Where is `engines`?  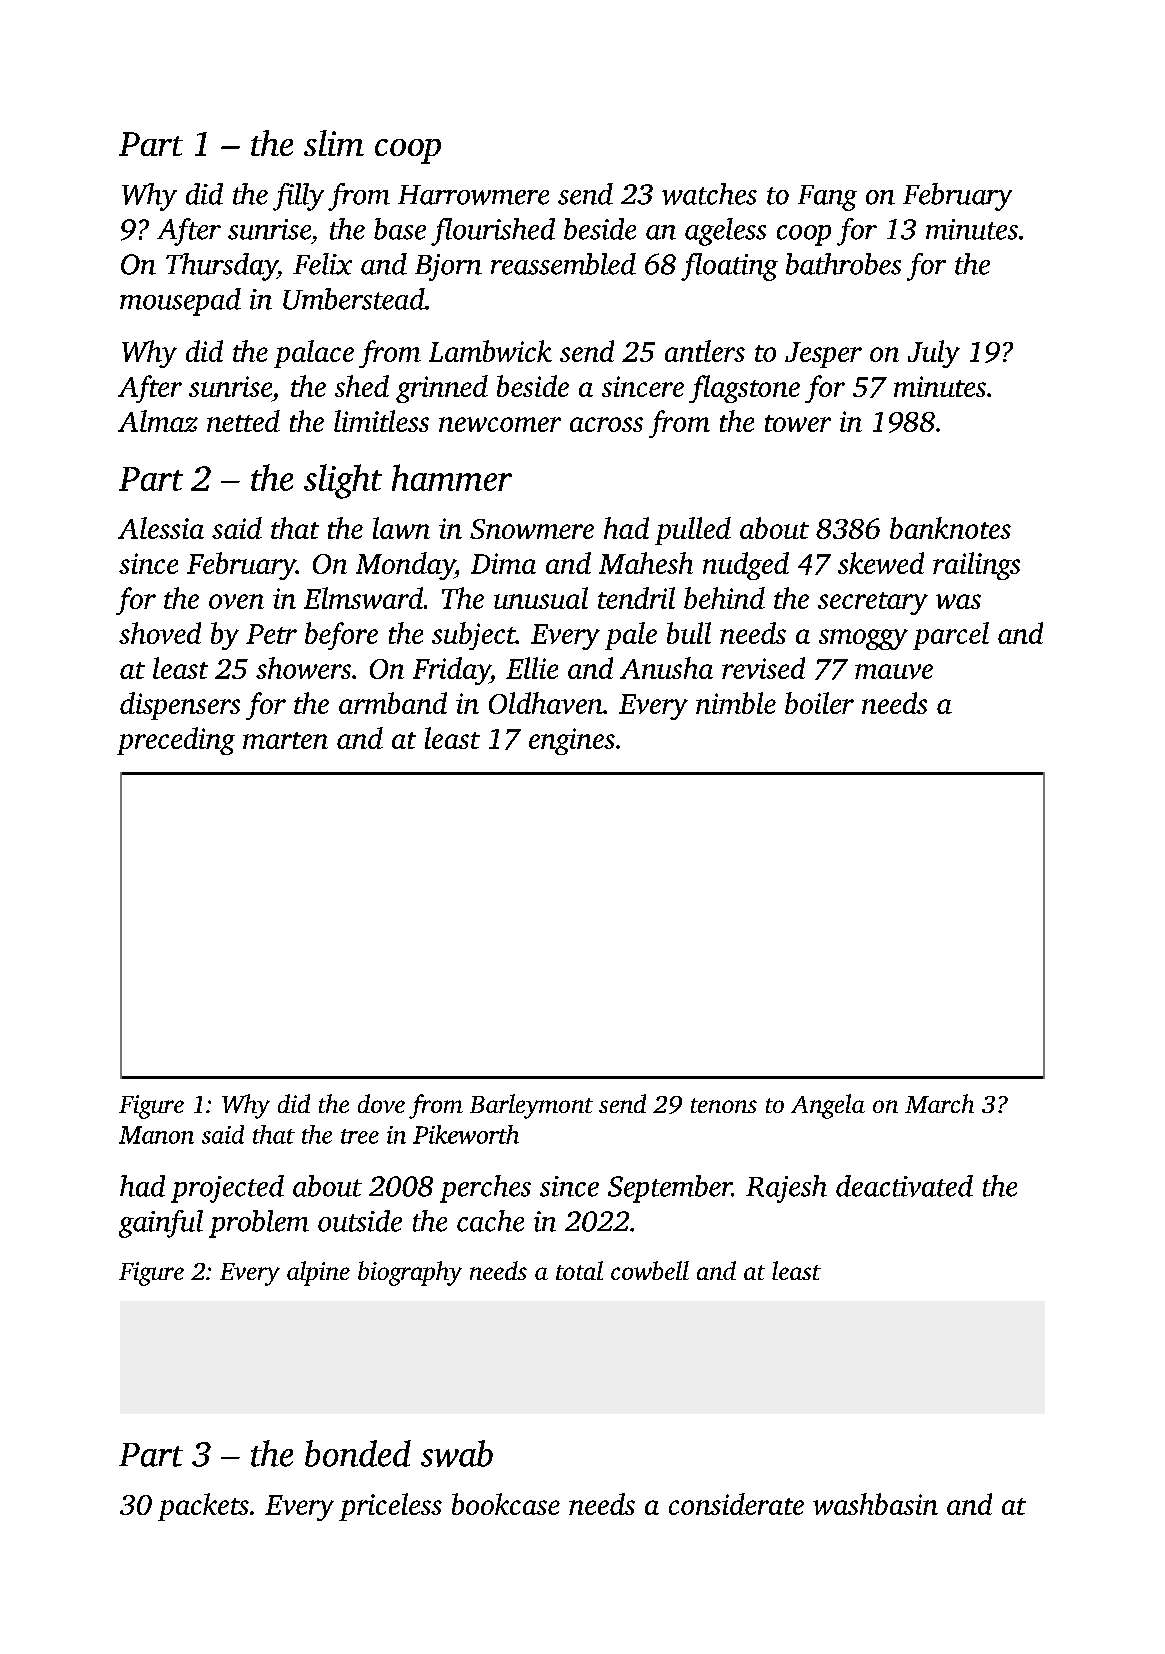 engines is located at coordinates (572, 741).
